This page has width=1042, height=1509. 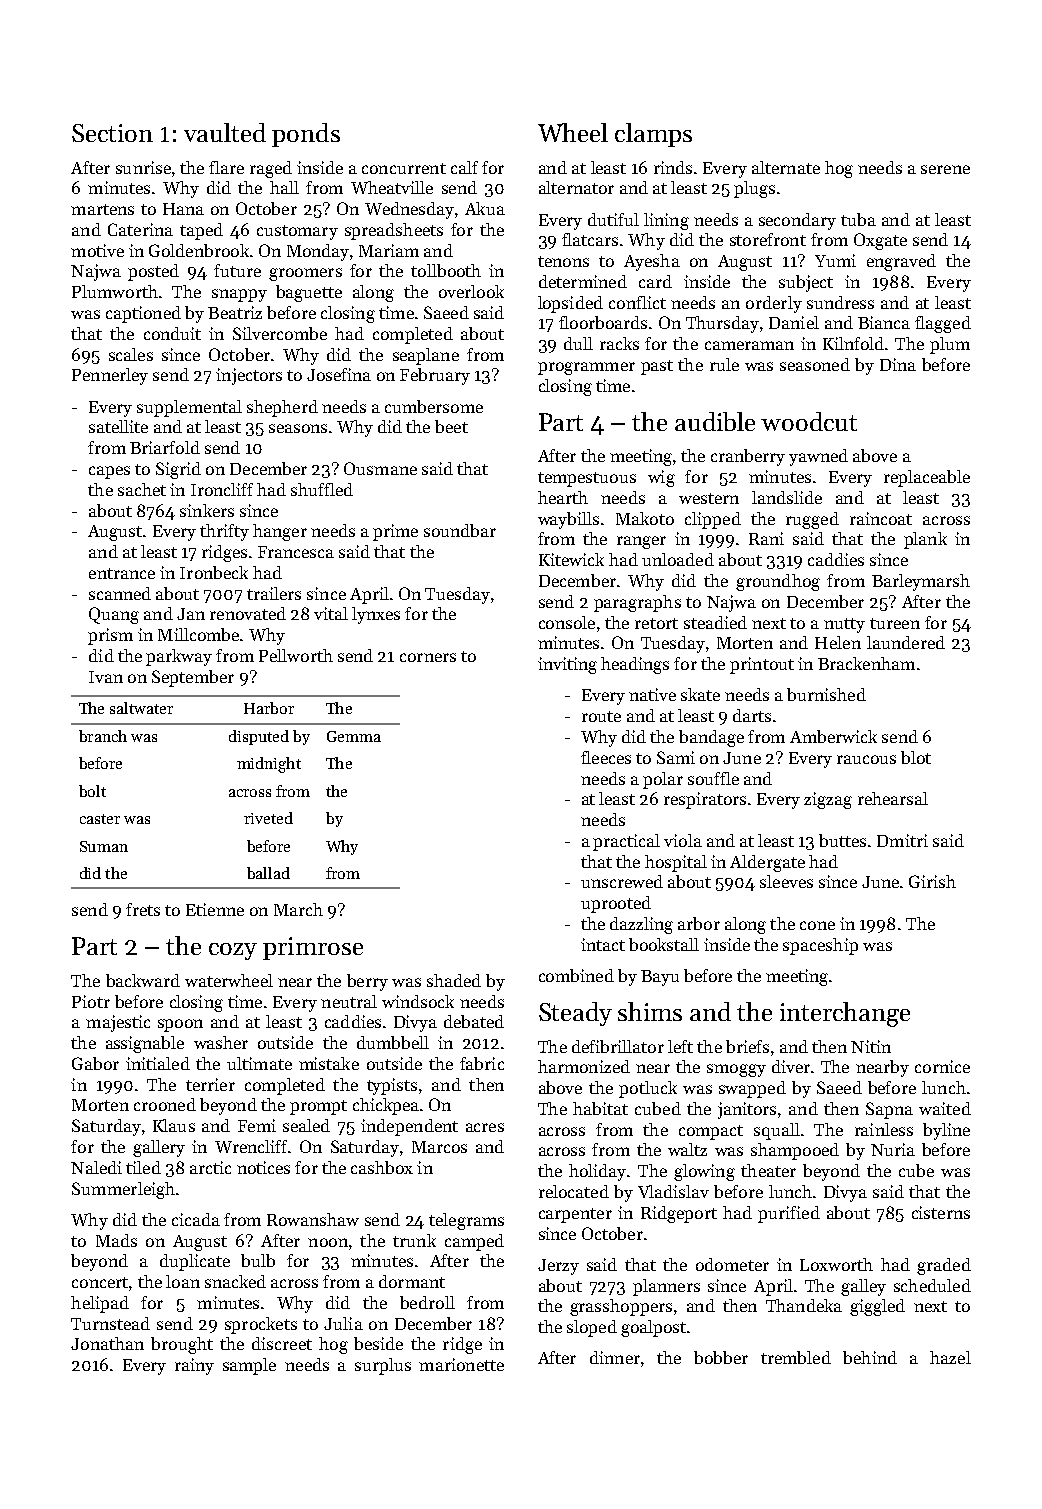 I want to click on prompt, so click(x=318, y=1107).
